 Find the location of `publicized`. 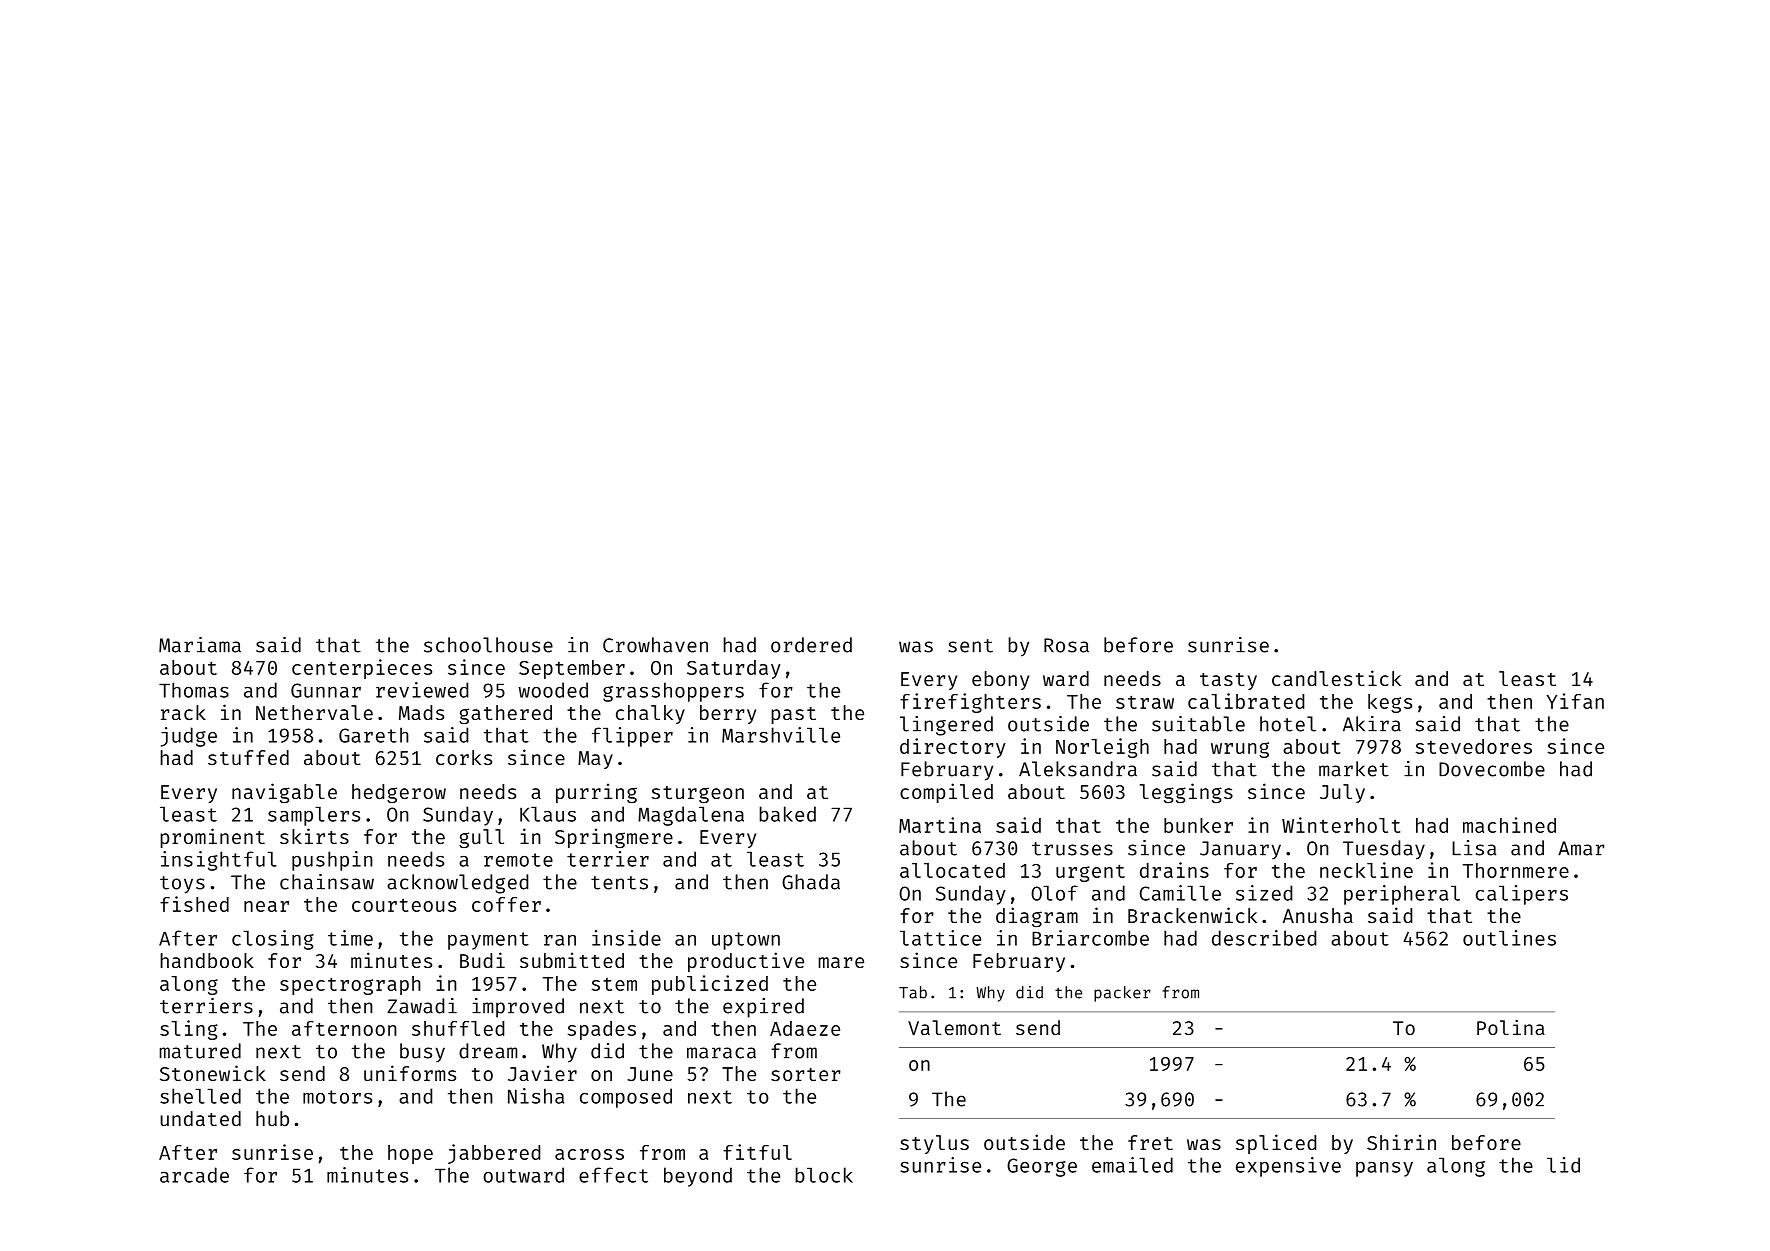

publicized is located at coordinates (710, 985).
